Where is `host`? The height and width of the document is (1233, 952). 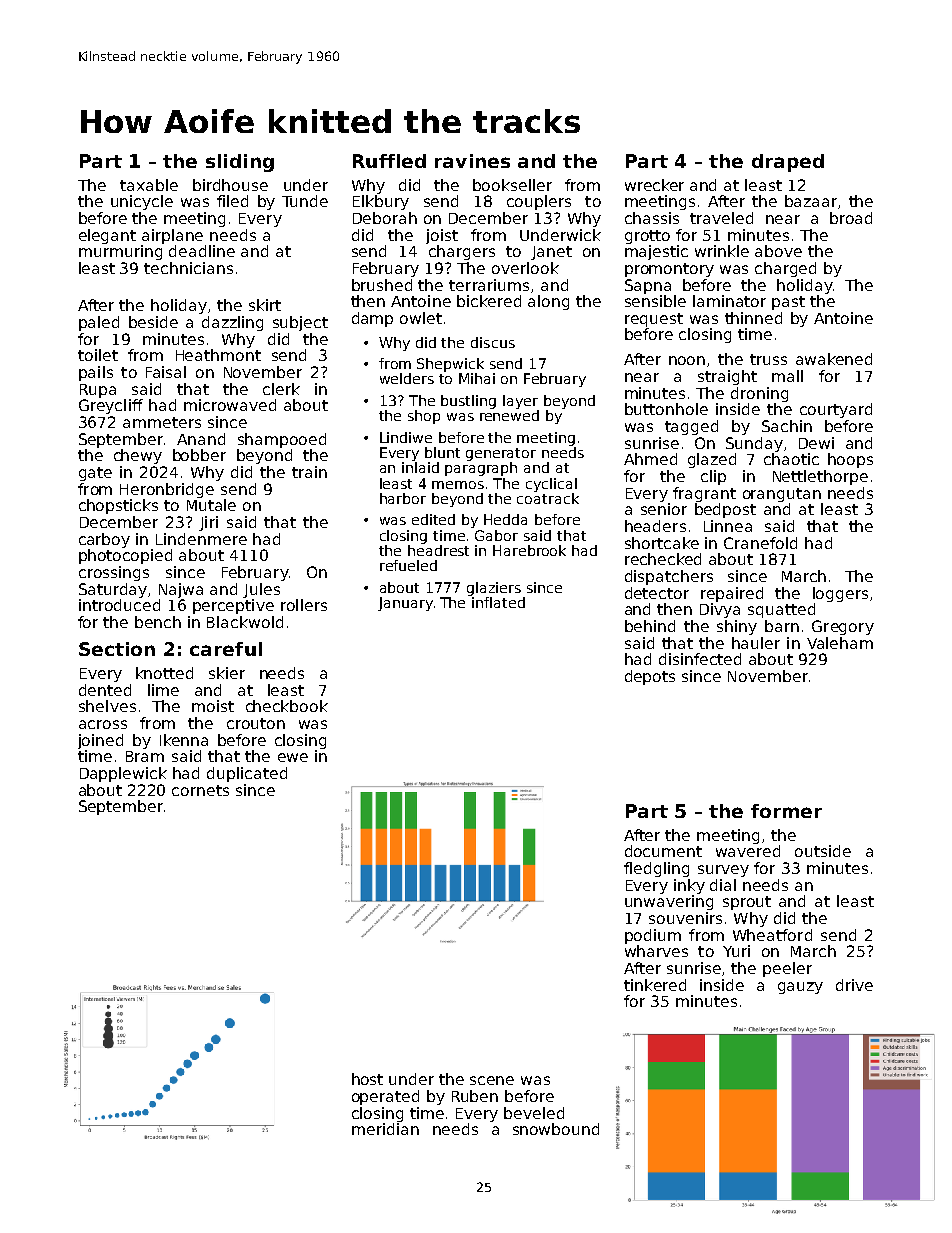 host is located at coordinates (367, 1079).
